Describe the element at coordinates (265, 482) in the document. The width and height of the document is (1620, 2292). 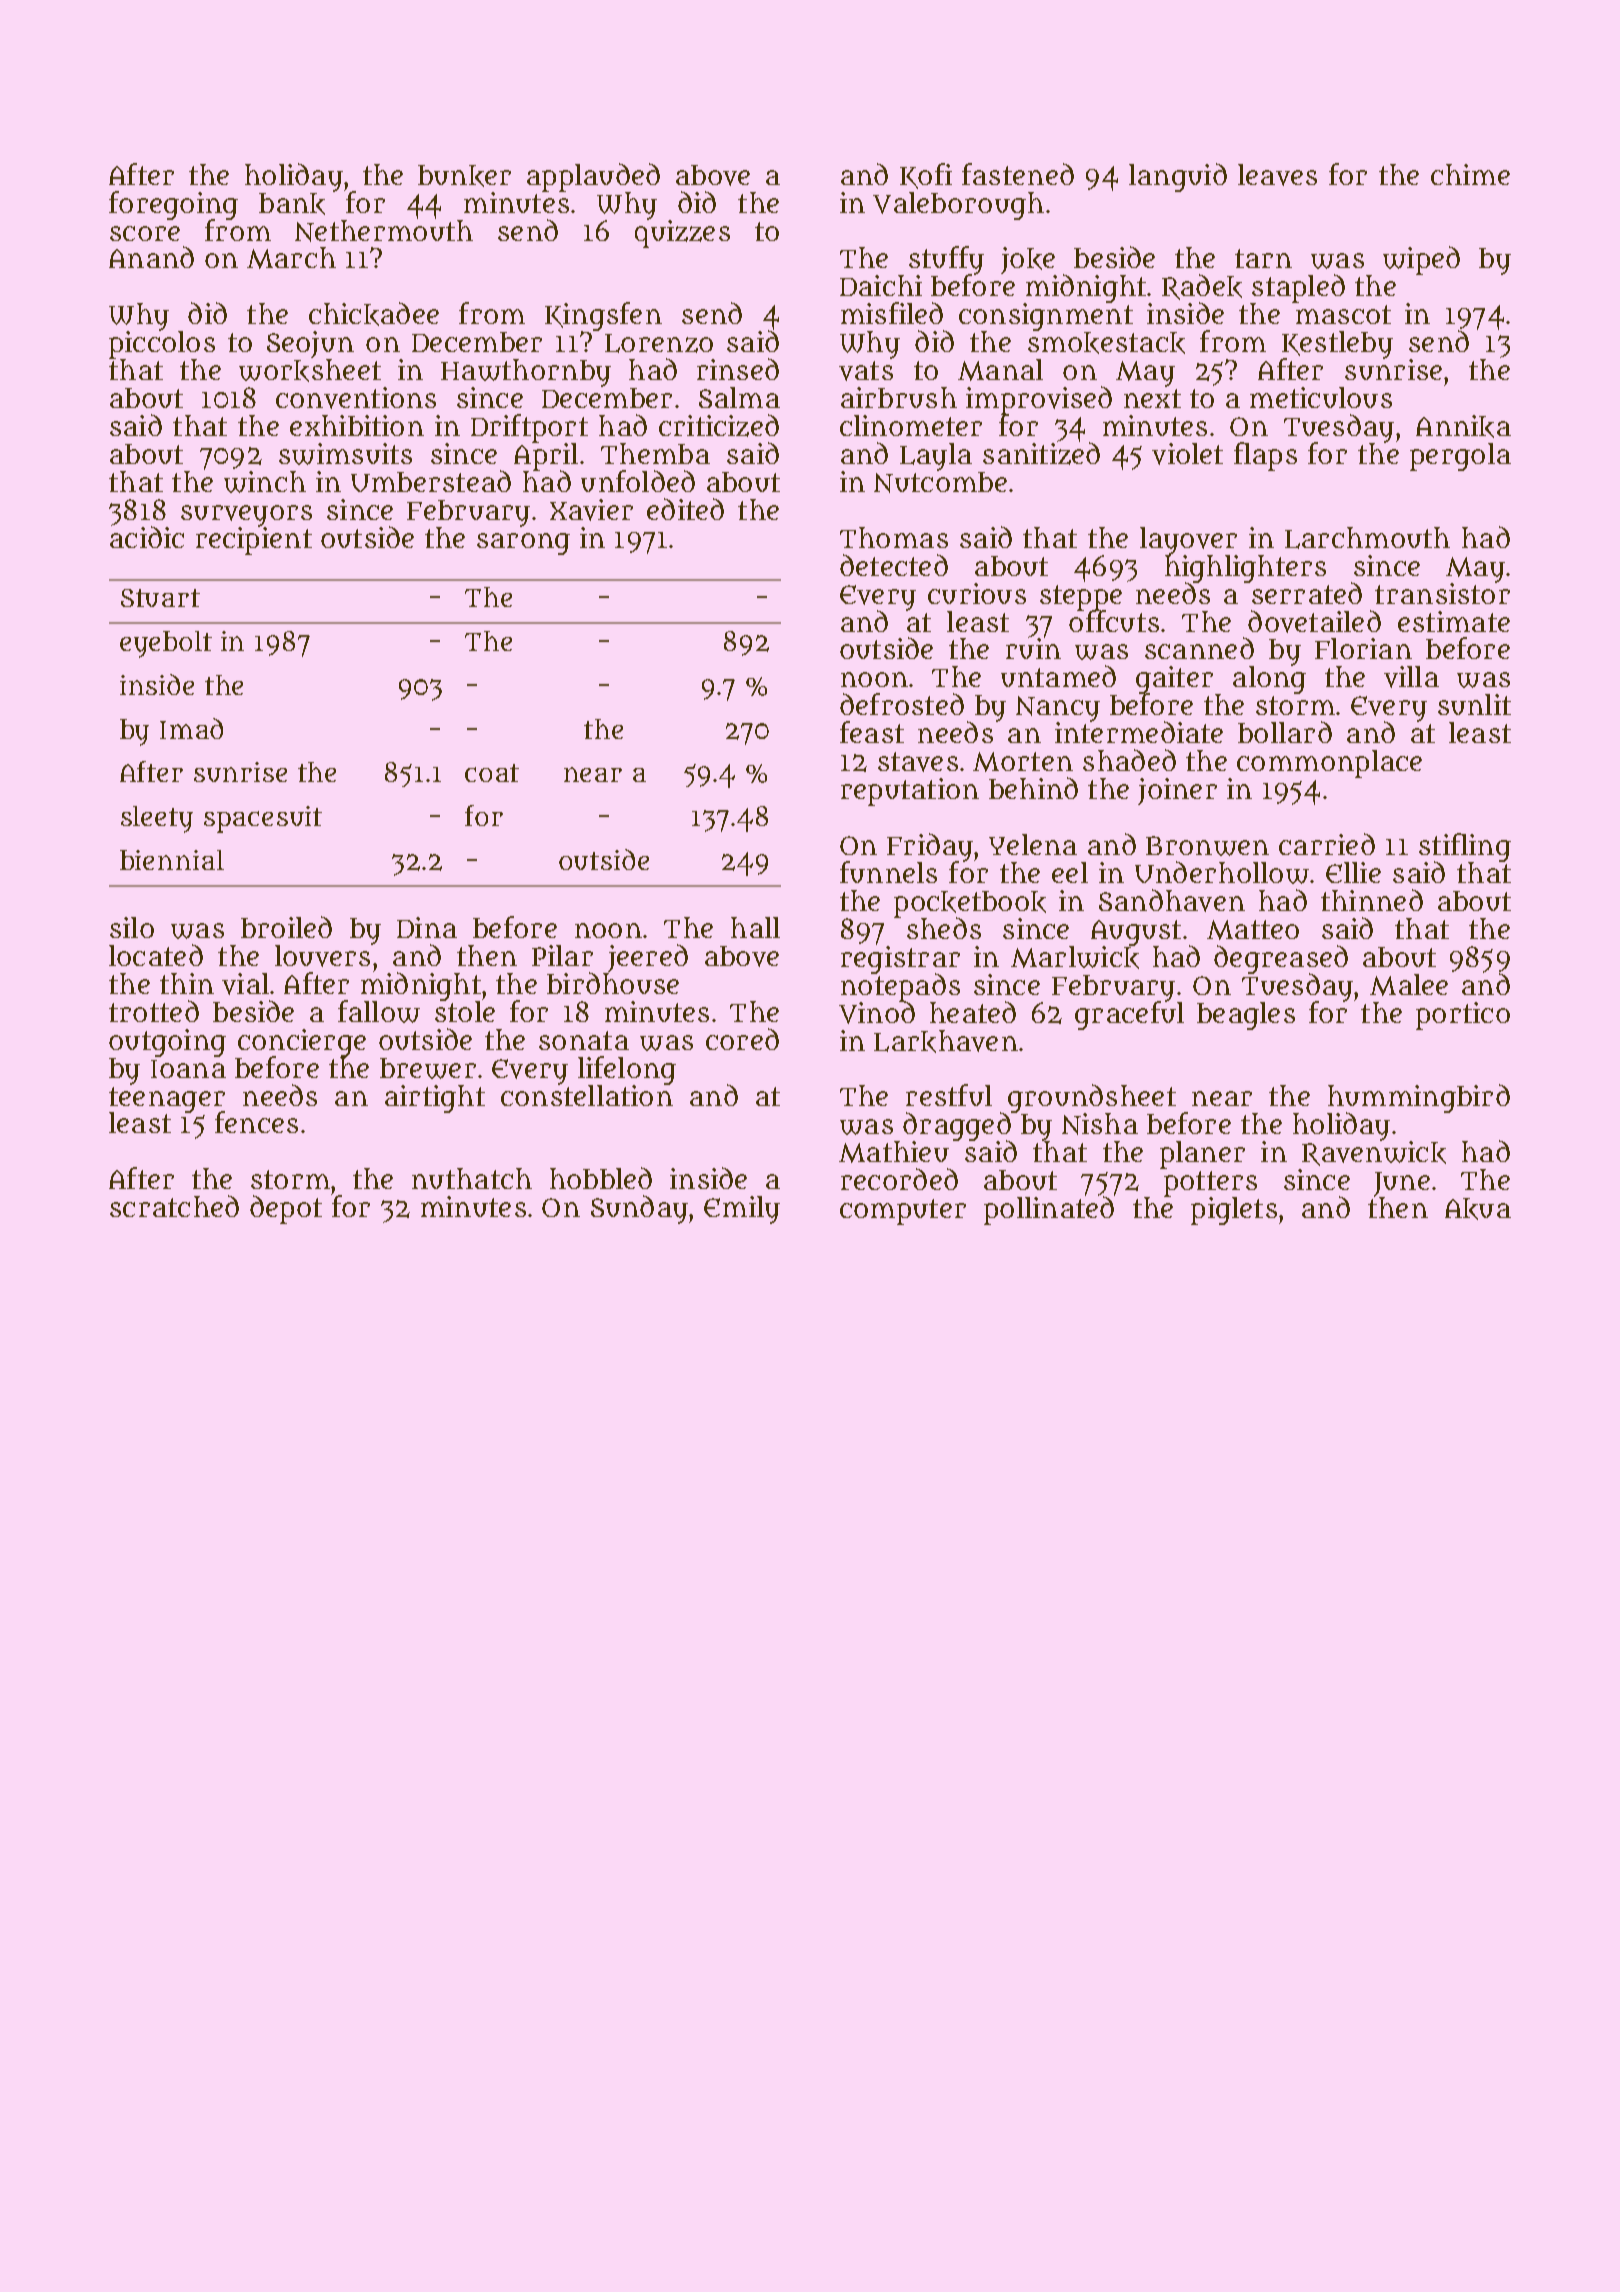
I see `winch` at that location.
